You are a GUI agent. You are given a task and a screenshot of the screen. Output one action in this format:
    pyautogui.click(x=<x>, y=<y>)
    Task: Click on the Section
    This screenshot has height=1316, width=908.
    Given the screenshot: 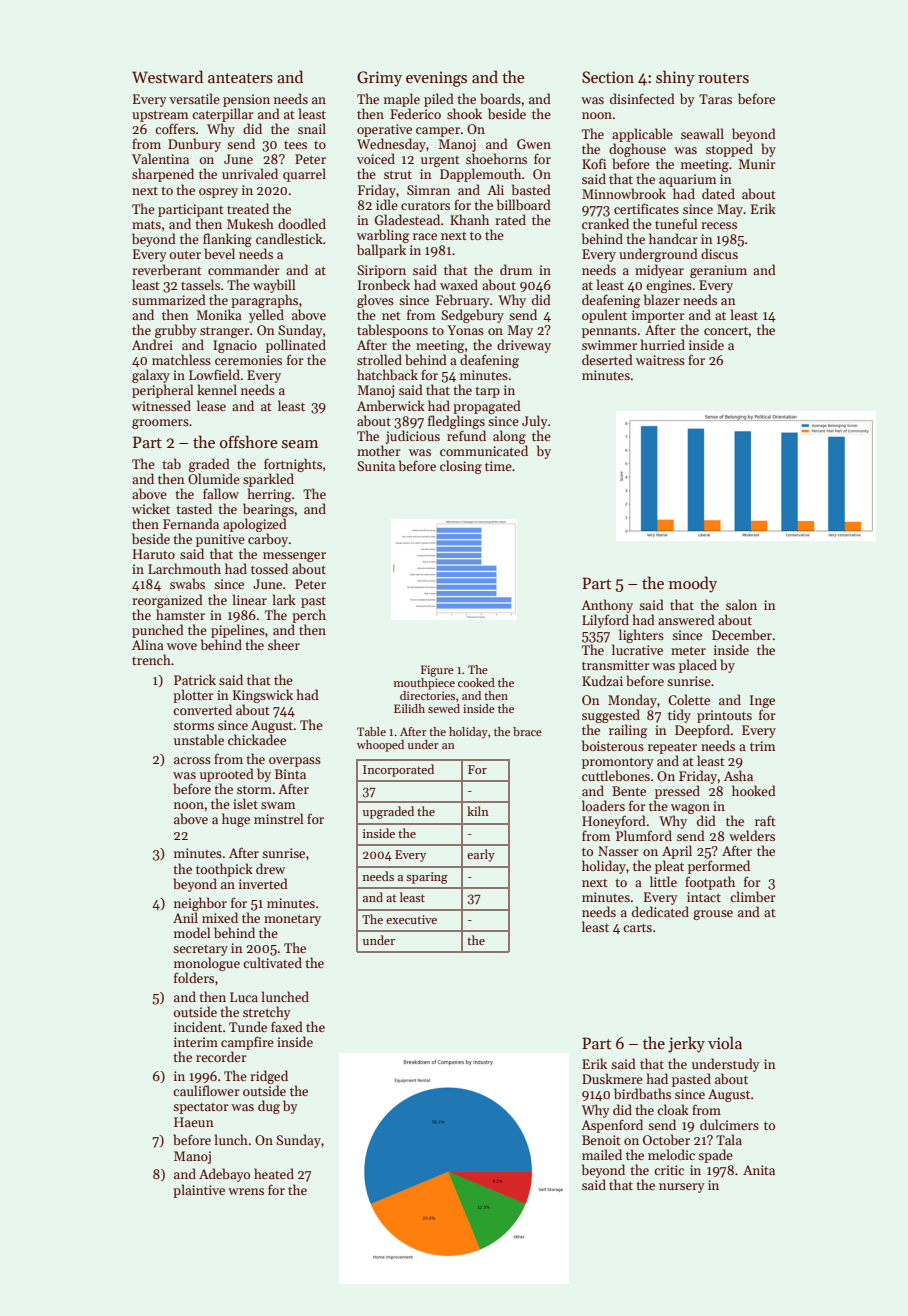 What is the action you would take?
    pyautogui.click(x=608, y=77)
